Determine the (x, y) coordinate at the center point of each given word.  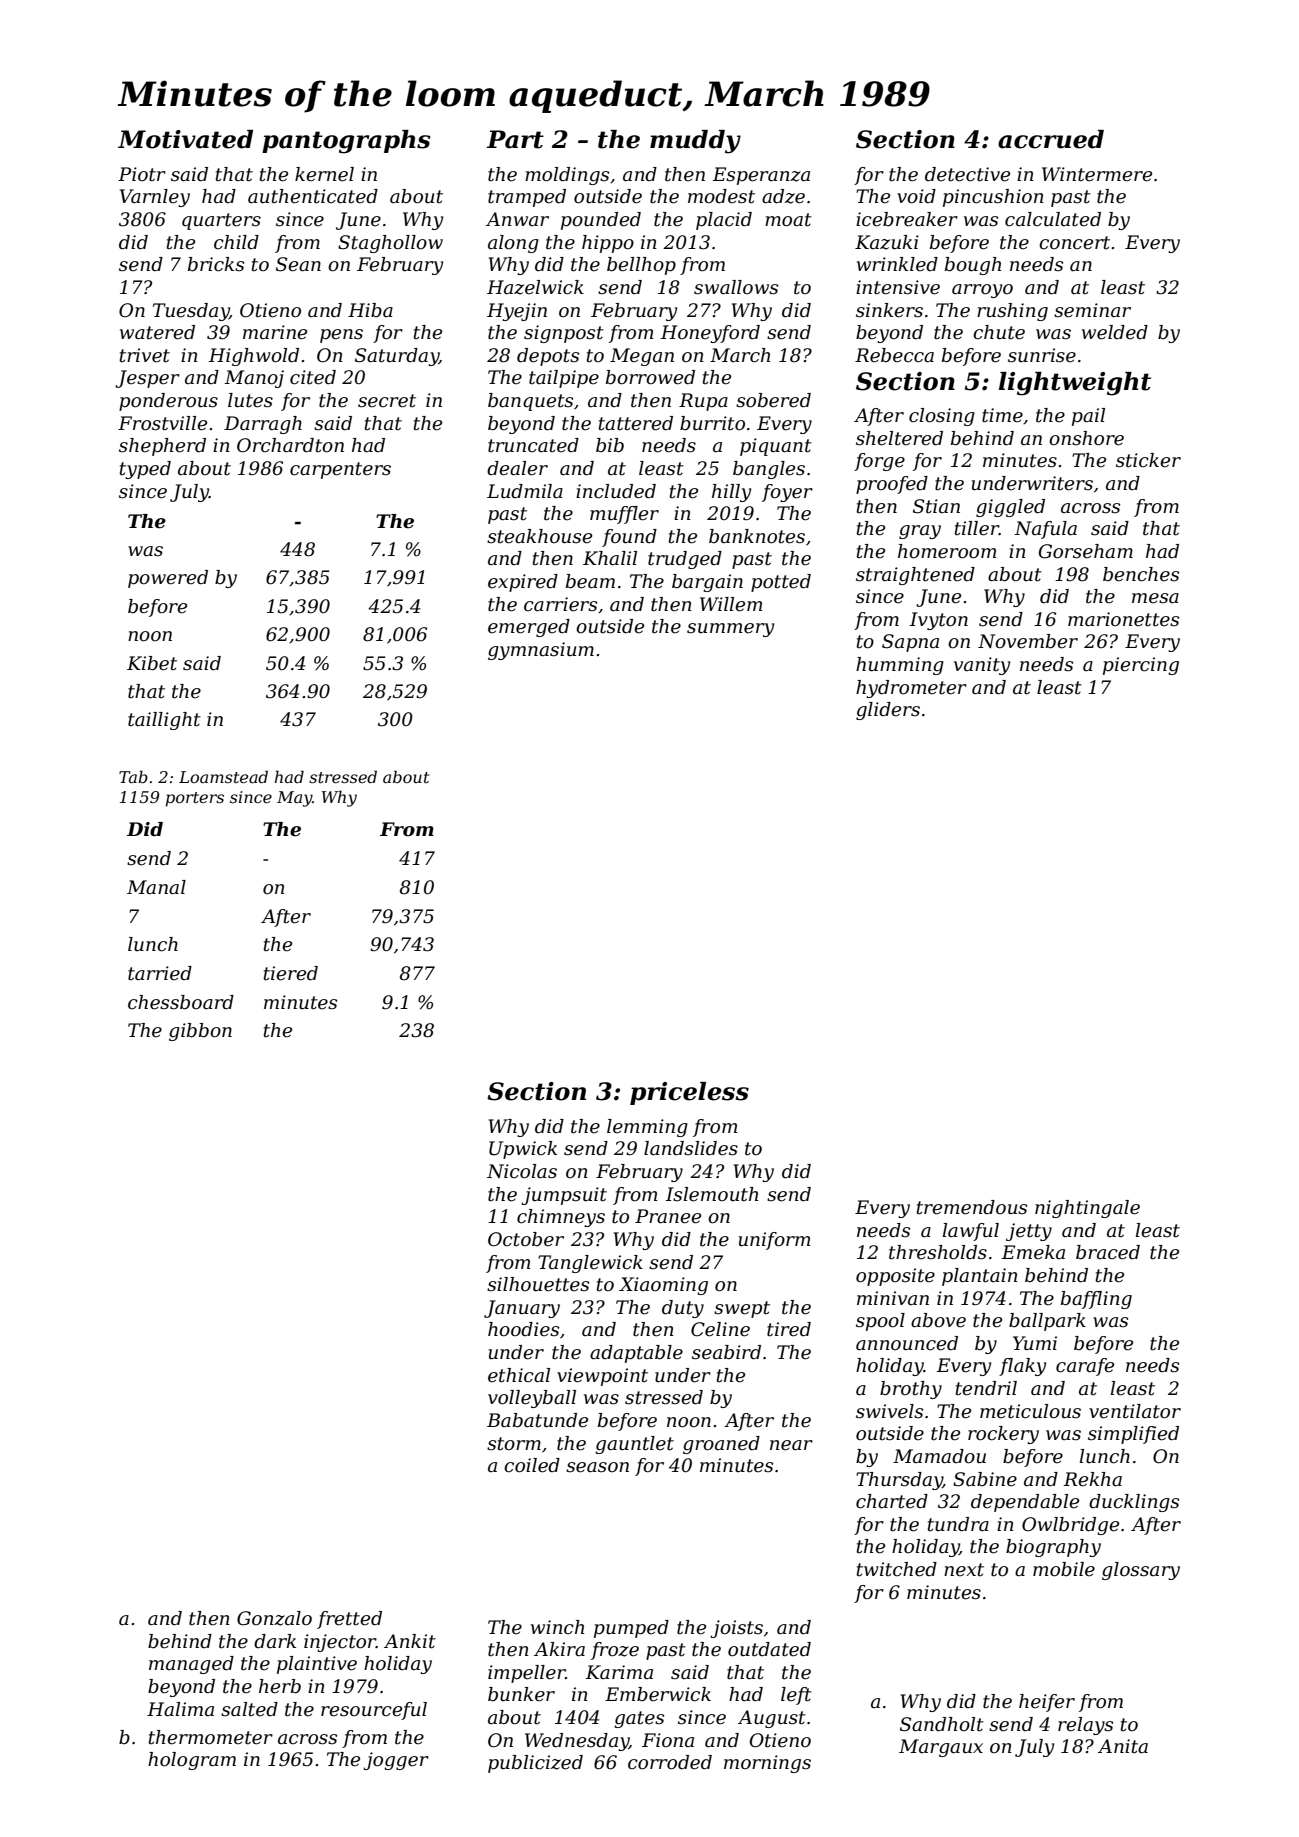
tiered (291, 973)
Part (515, 139)
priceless (689, 1093)
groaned (721, 1445)
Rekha (1092, 1479)
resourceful (374, 1711)
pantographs (346, 142)
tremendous (972, 1207)
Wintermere (1097, 174)
